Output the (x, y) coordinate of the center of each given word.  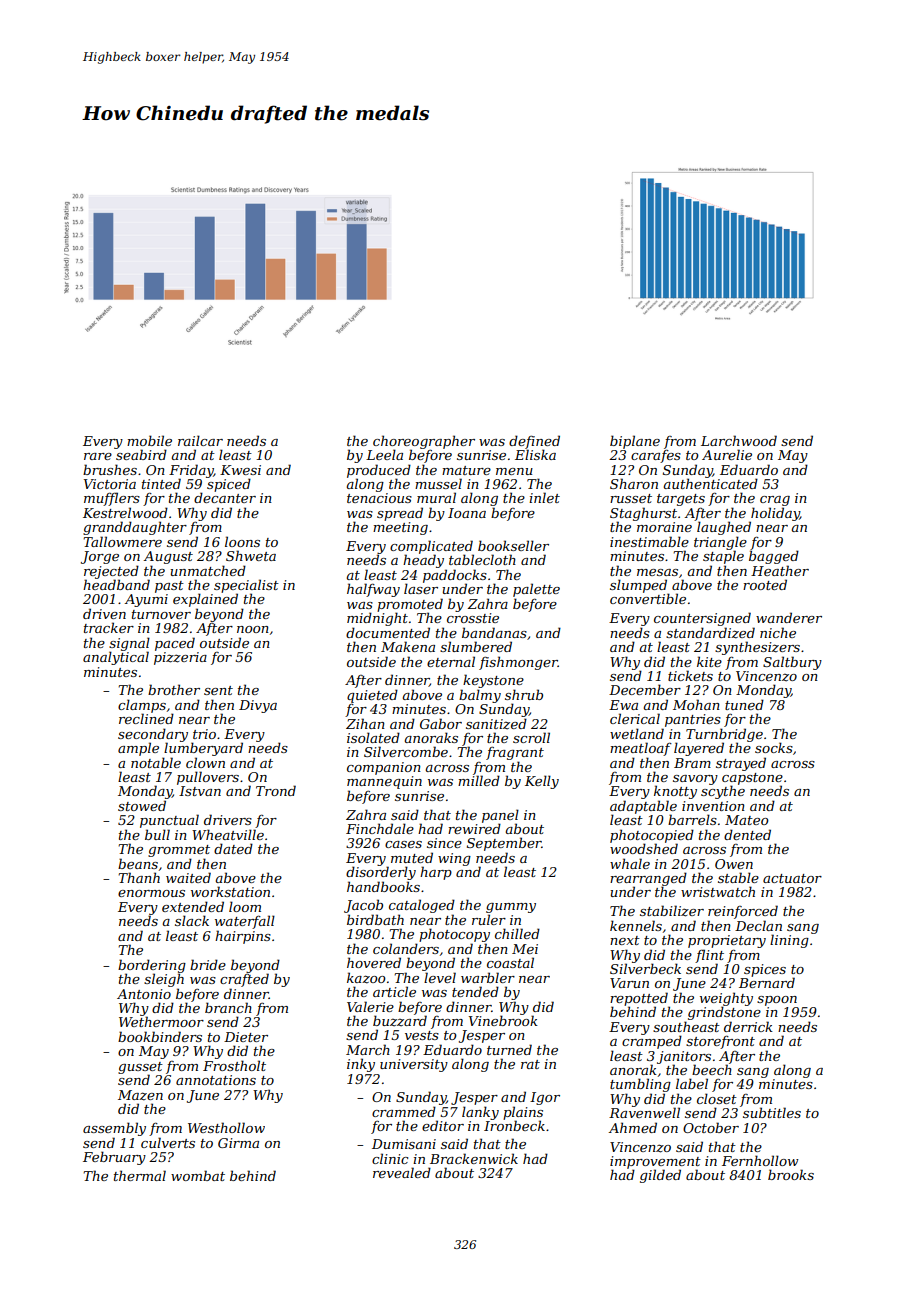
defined (534, 442)
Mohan (696, 704)
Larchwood (739, 440)
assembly (114, 1129)
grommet (179, 851)
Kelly (542, 782)
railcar (200, 440)
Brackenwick (474, 1158)
